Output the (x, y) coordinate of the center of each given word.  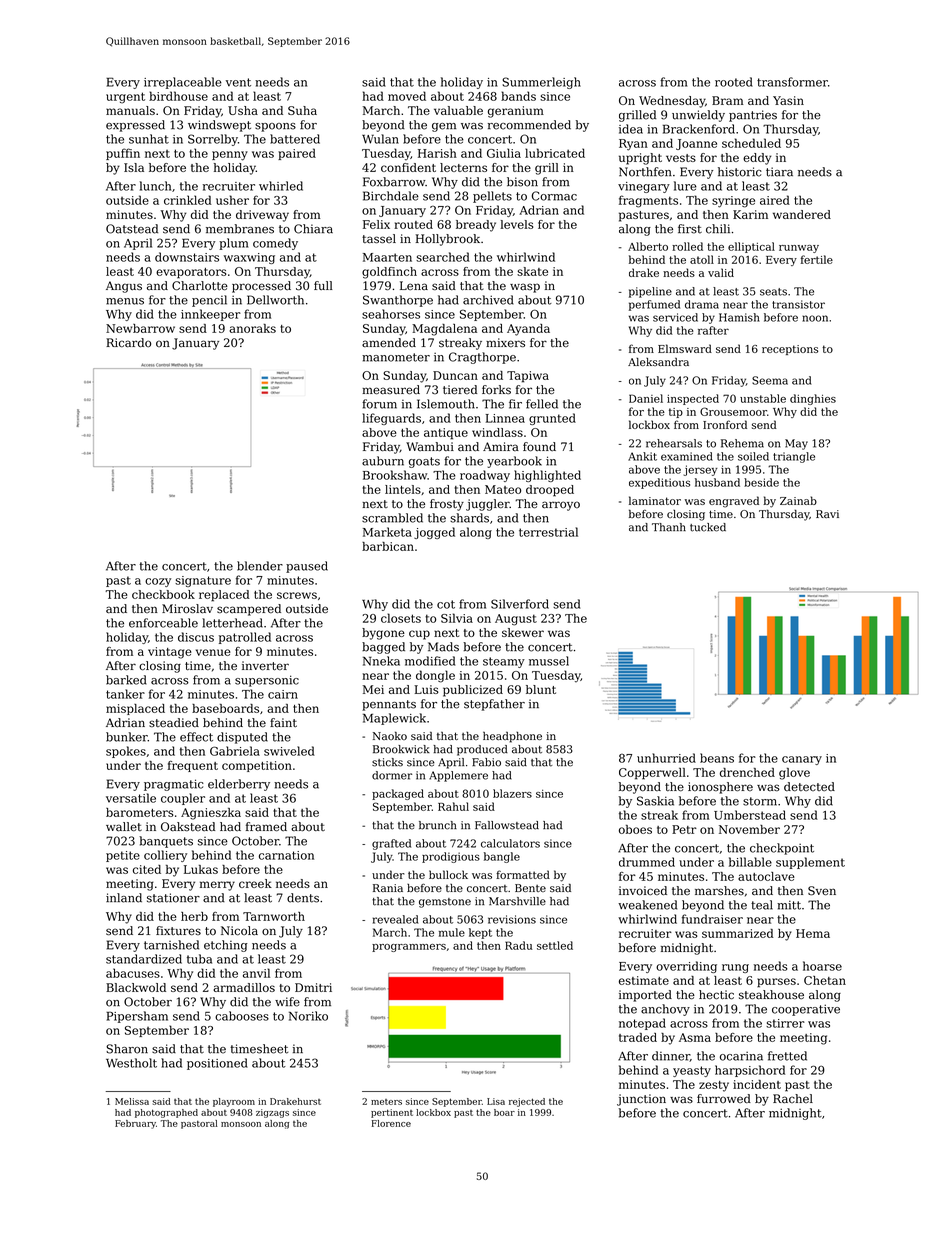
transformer (792, 82)
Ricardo (128, 343)
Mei (373, 689)
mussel (549, 661)
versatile (131, 798)
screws (297, 595)
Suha (302, 110)
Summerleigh (541, 83)
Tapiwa (528, 377)
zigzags (272, 1113)
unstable (763, 398)
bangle (502, 857)
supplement (810, 863)
